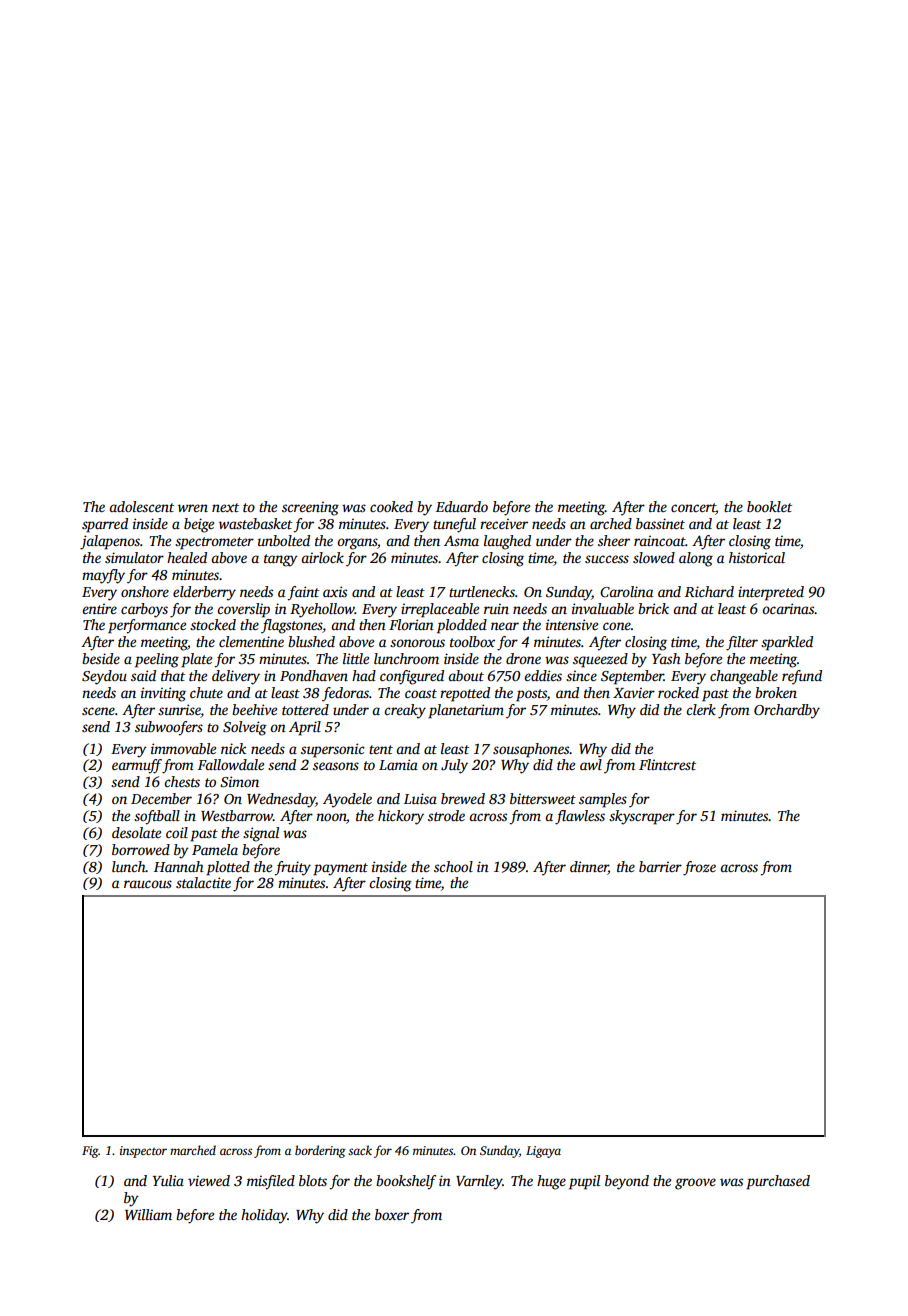 The width and height of the image is (908, 1316). I want to click on earmuff, so click(137, 766).
